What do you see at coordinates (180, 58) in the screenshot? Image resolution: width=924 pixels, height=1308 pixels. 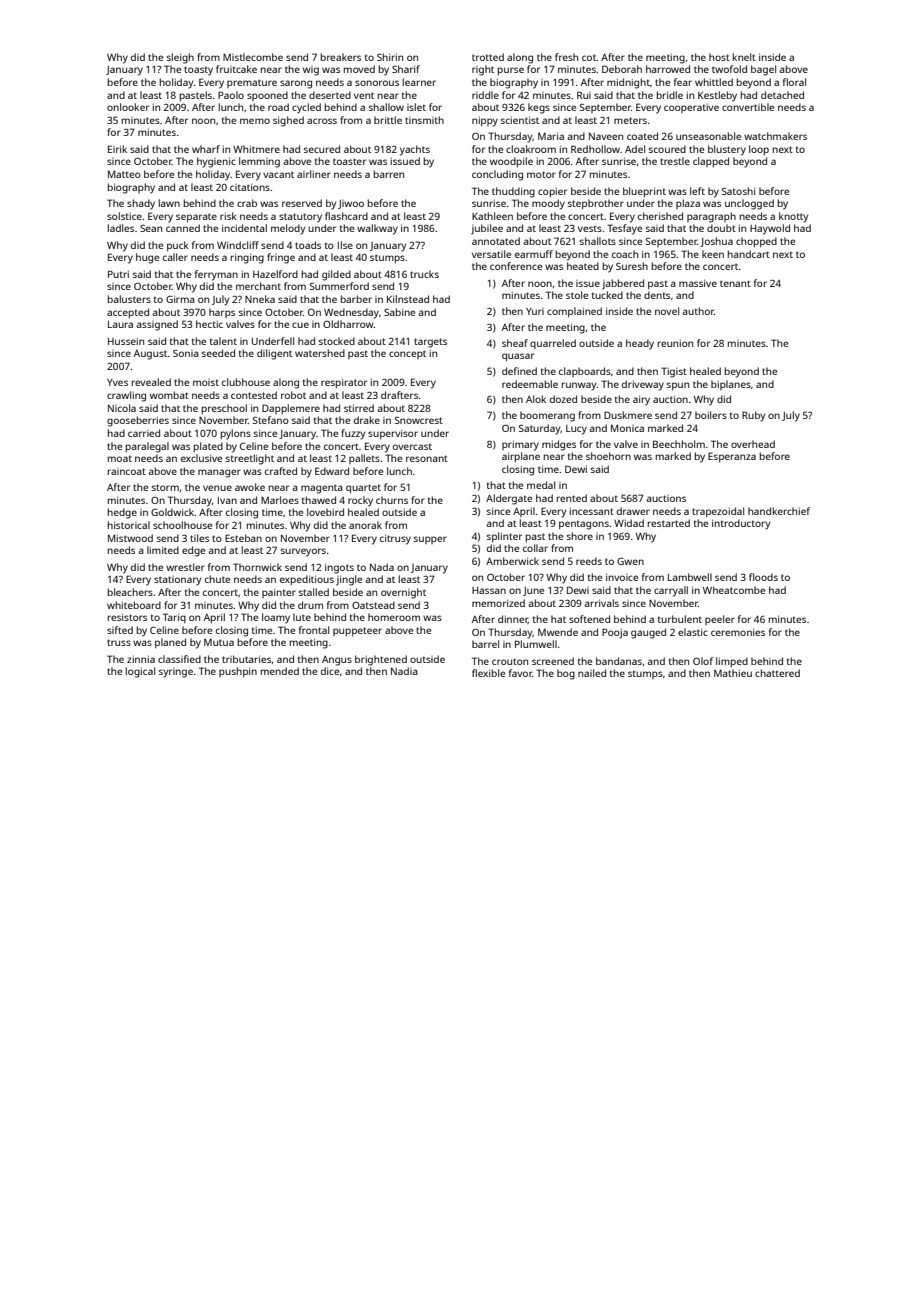 I see `sleigh` at bounding box center [180, 58].
